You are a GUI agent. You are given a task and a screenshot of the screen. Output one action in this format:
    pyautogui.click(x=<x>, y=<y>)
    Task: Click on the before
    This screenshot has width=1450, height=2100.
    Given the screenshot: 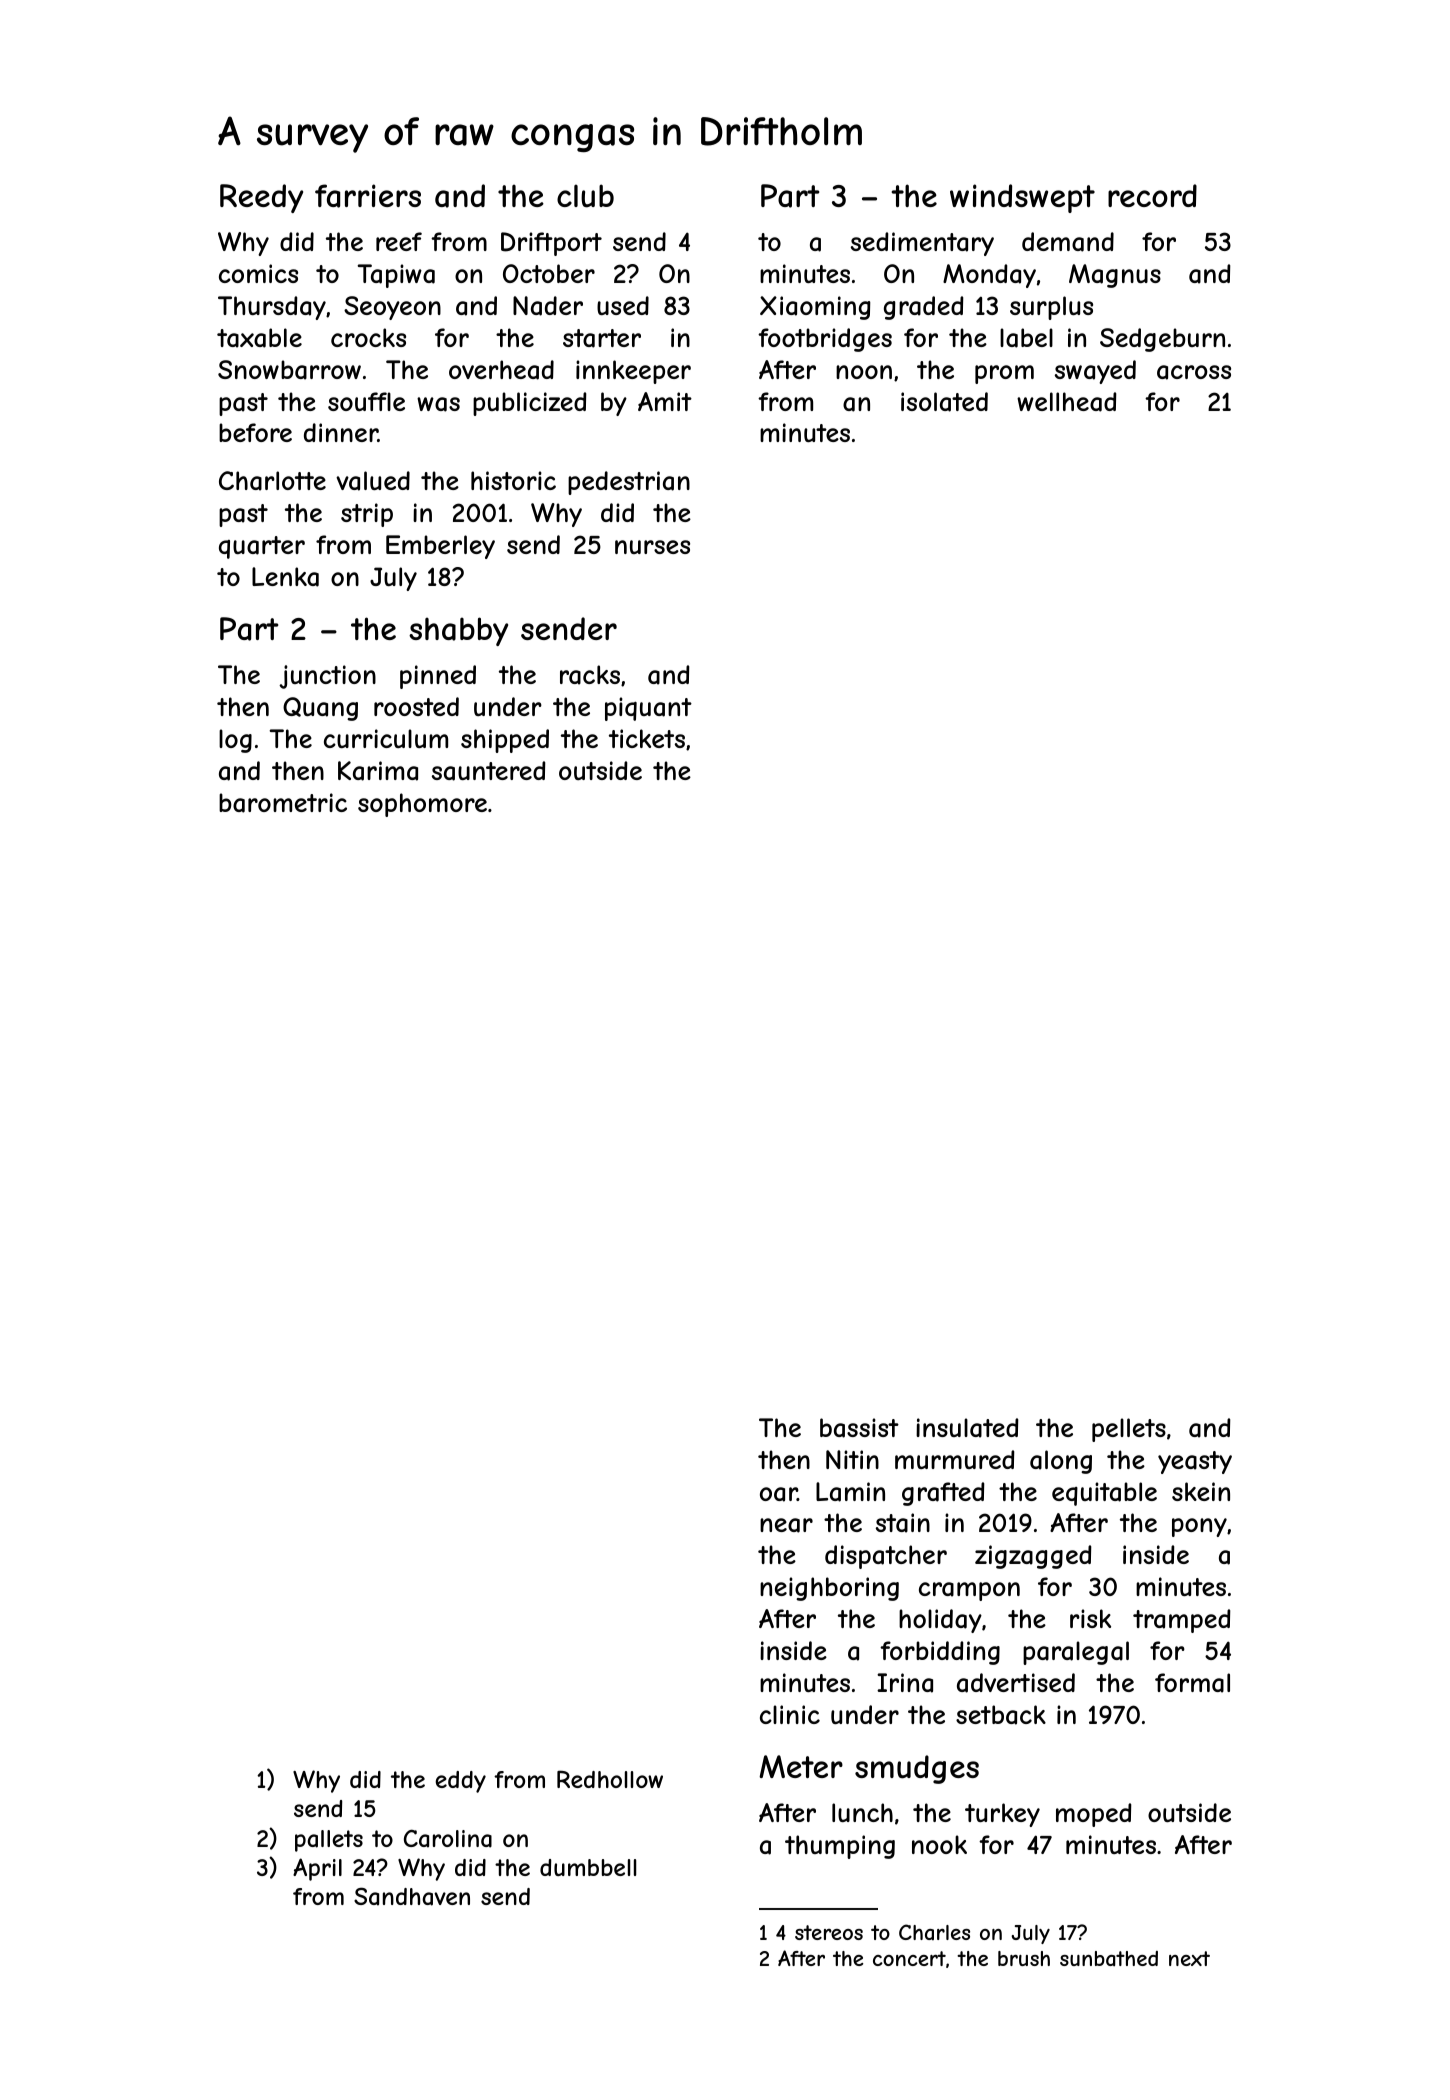 What is the action you would take?
    pyautogui.click(x=255, y=432)
